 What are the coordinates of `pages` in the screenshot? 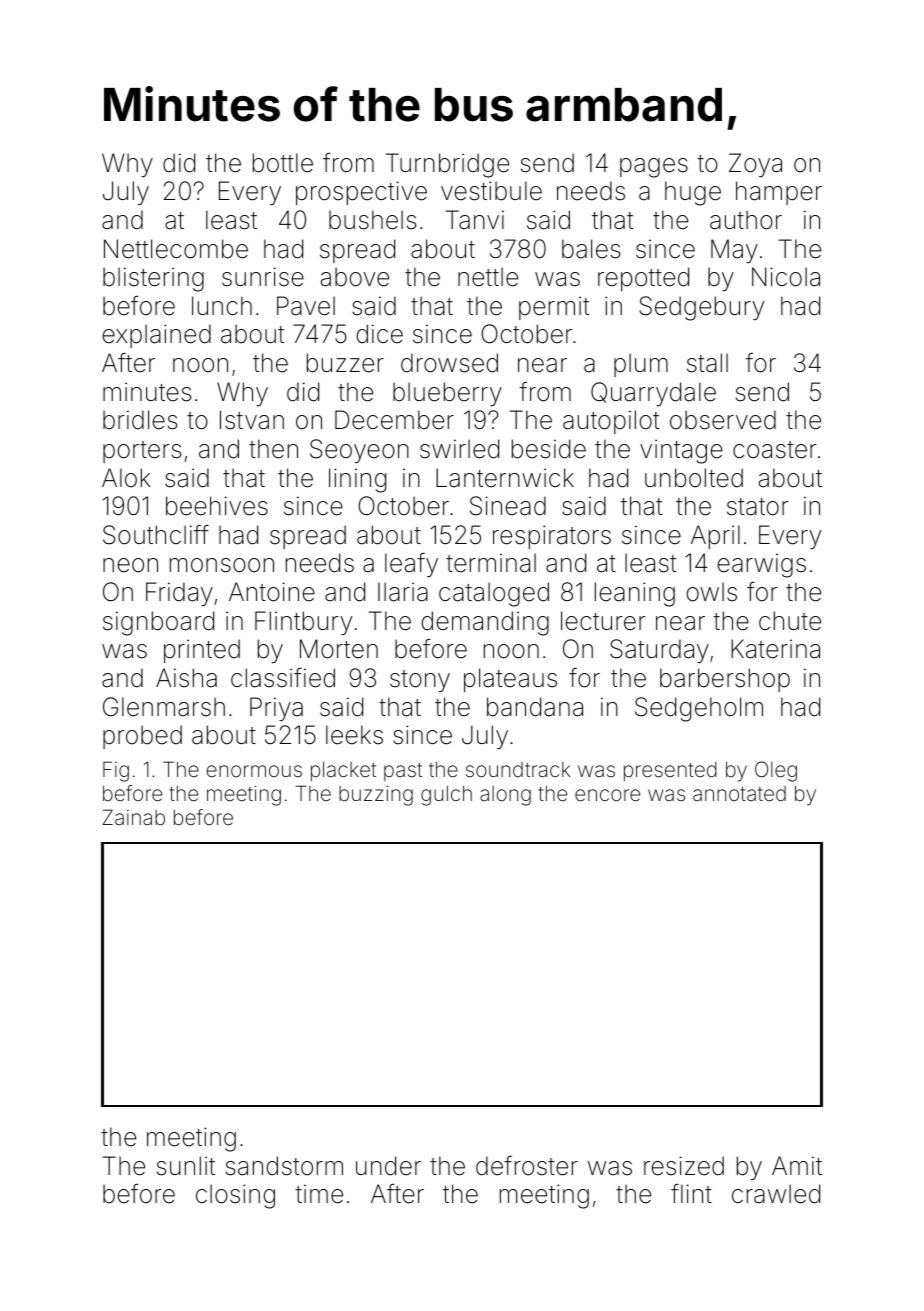 It's located at (654, 168).
